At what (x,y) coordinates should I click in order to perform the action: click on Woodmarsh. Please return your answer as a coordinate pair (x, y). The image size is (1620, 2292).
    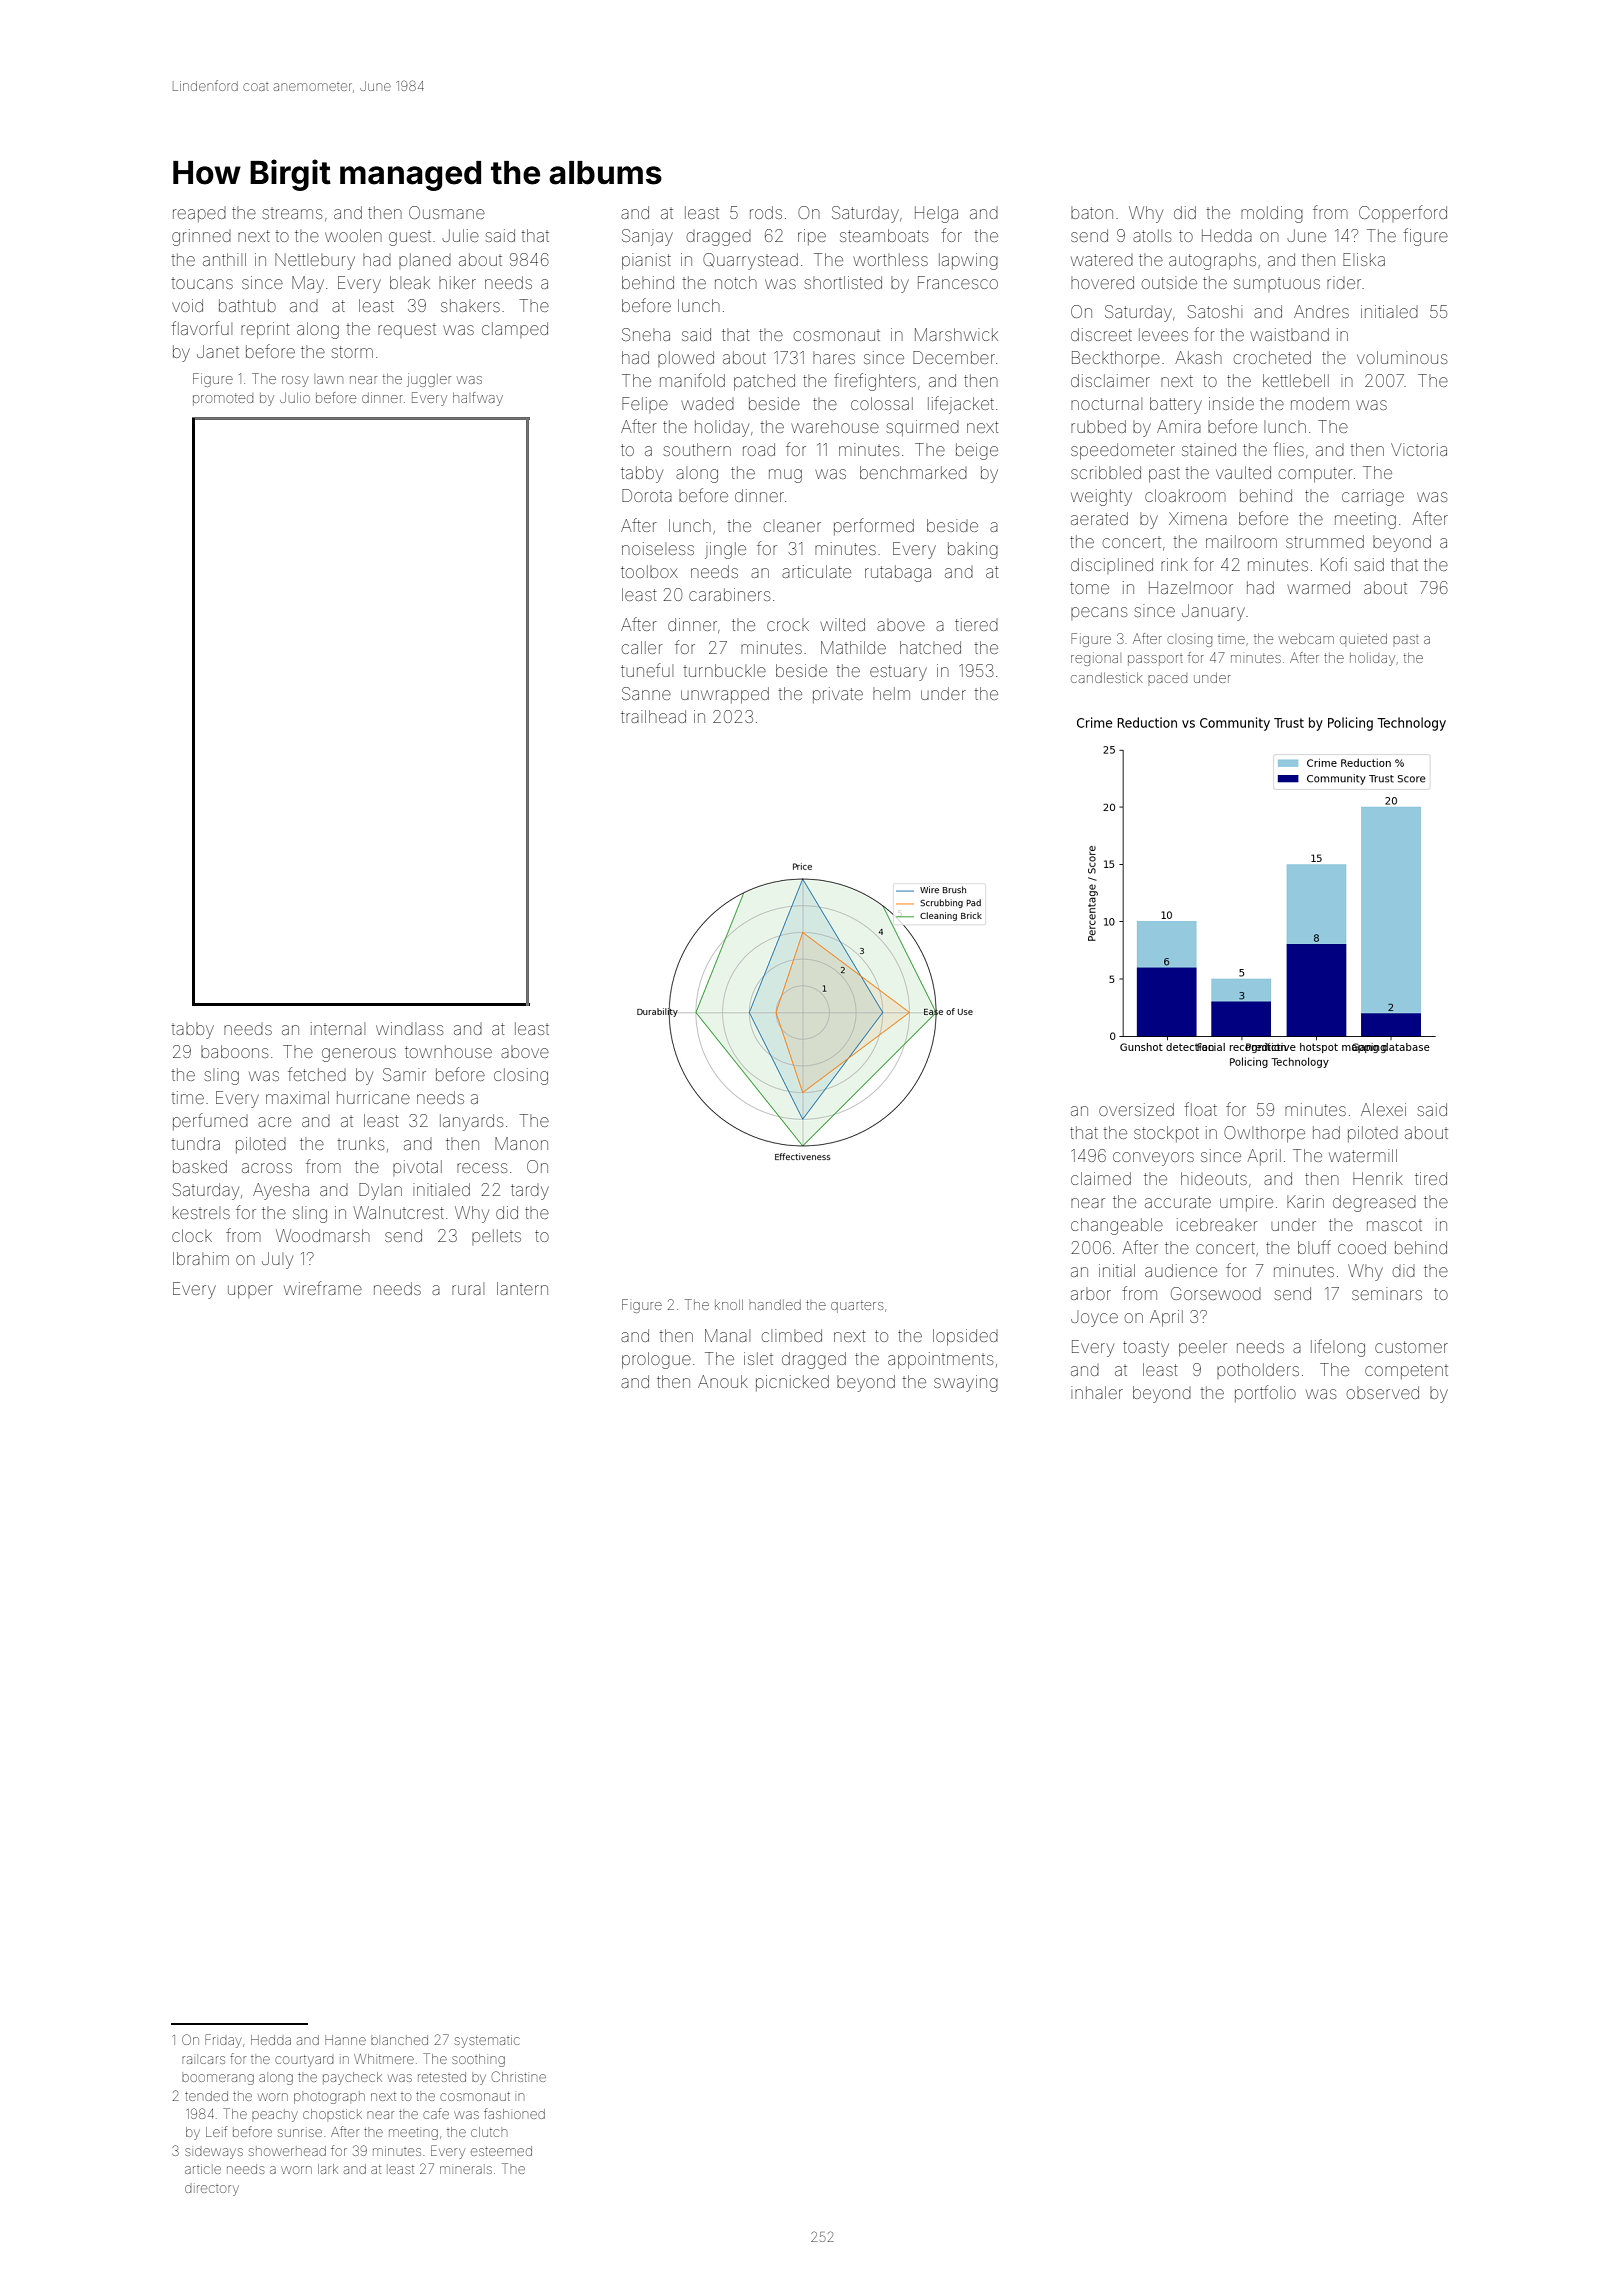
    Looking at the image, I should click on (323, 1235).
